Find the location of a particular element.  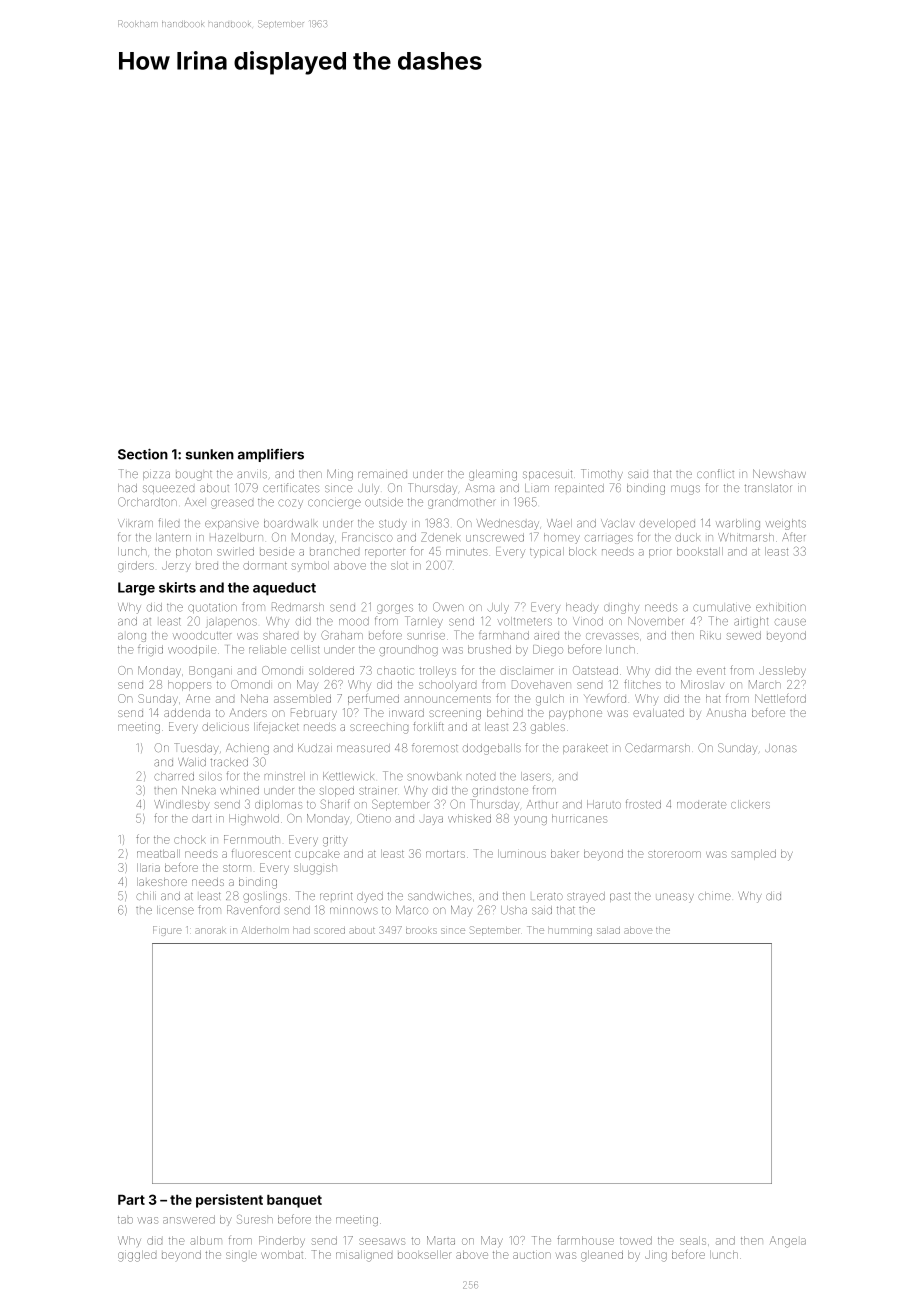

Ilaria is located at coordinates (148, 868).
